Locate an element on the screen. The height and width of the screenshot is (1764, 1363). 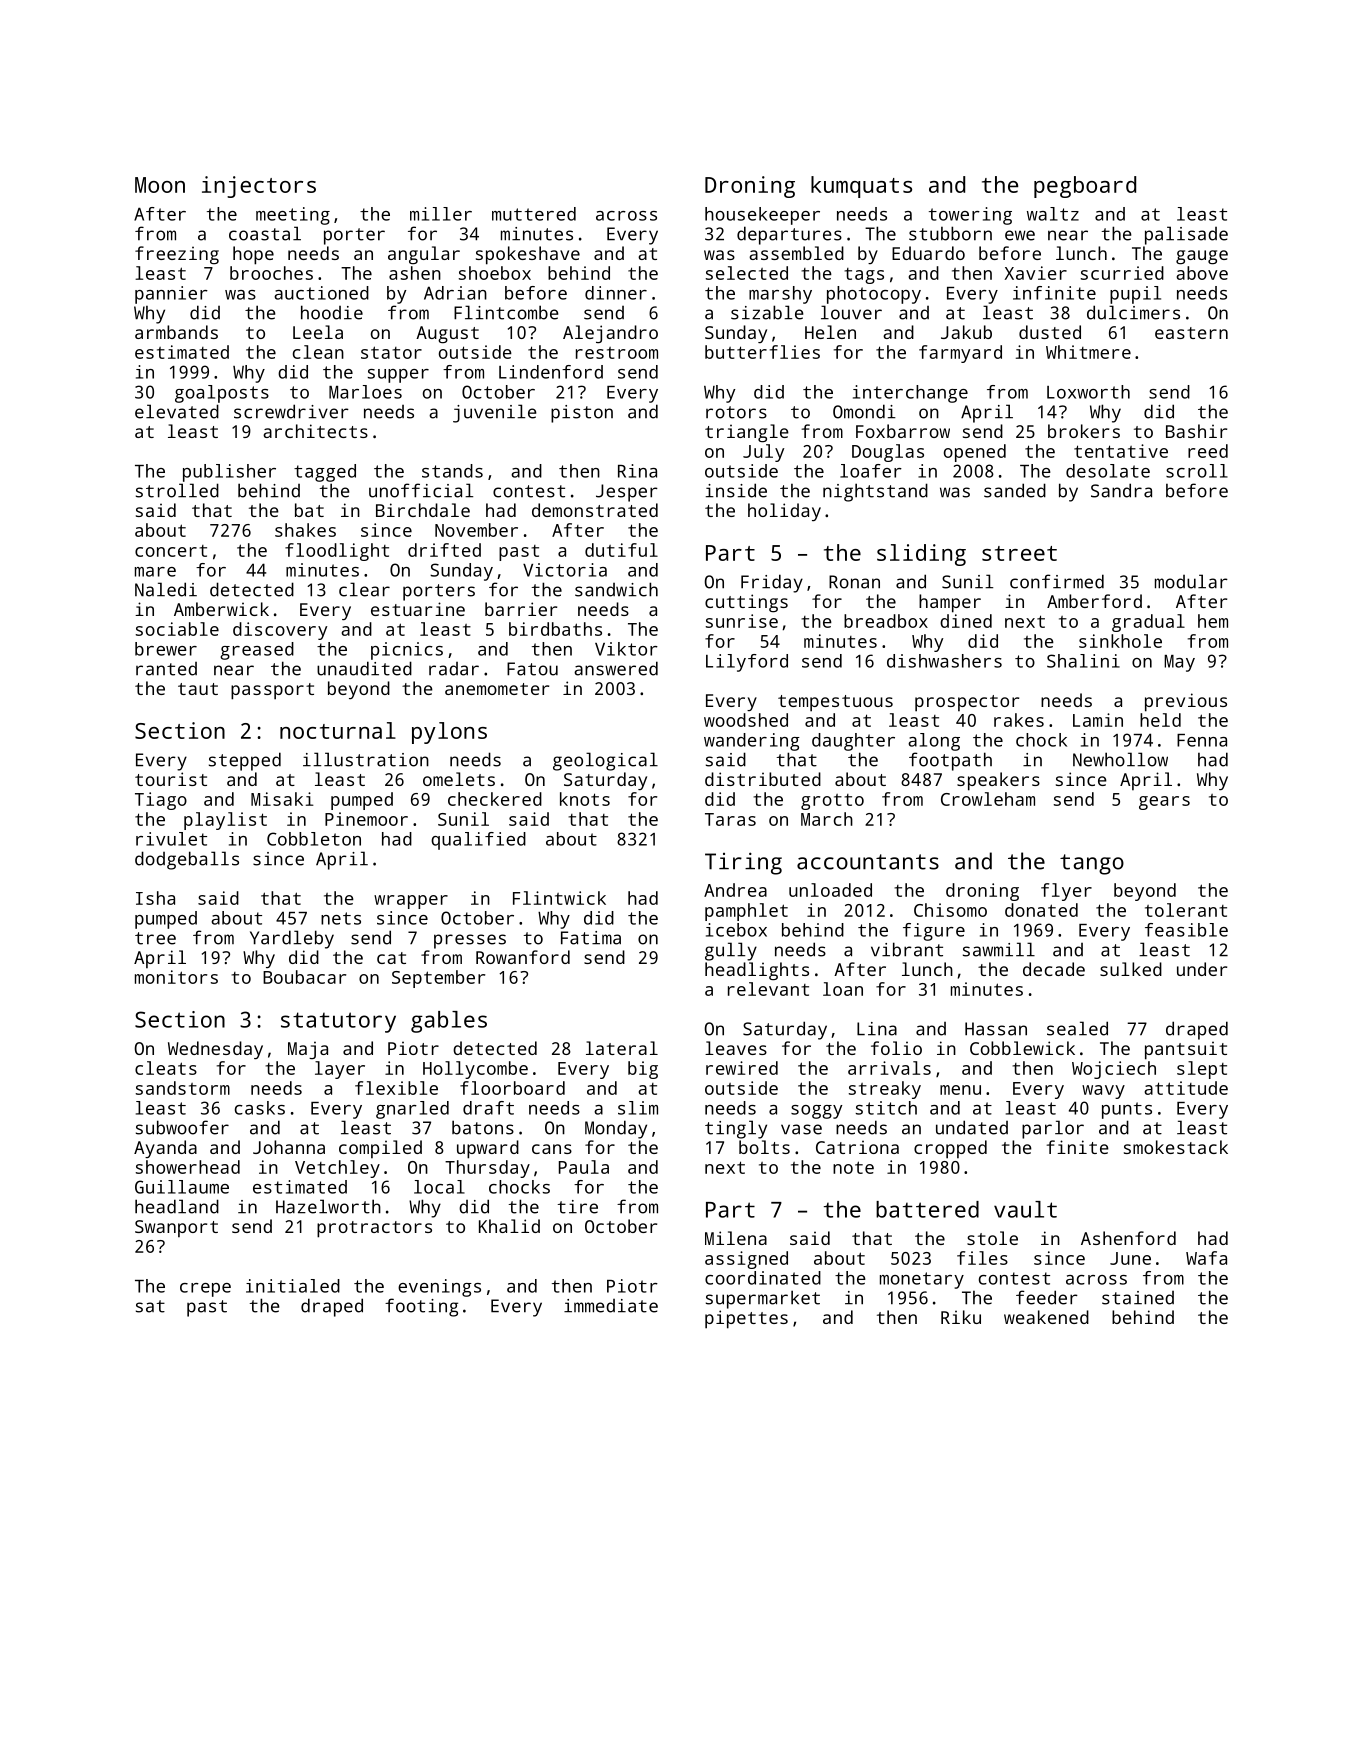
sunrise is located at coordinates (742, 621).
